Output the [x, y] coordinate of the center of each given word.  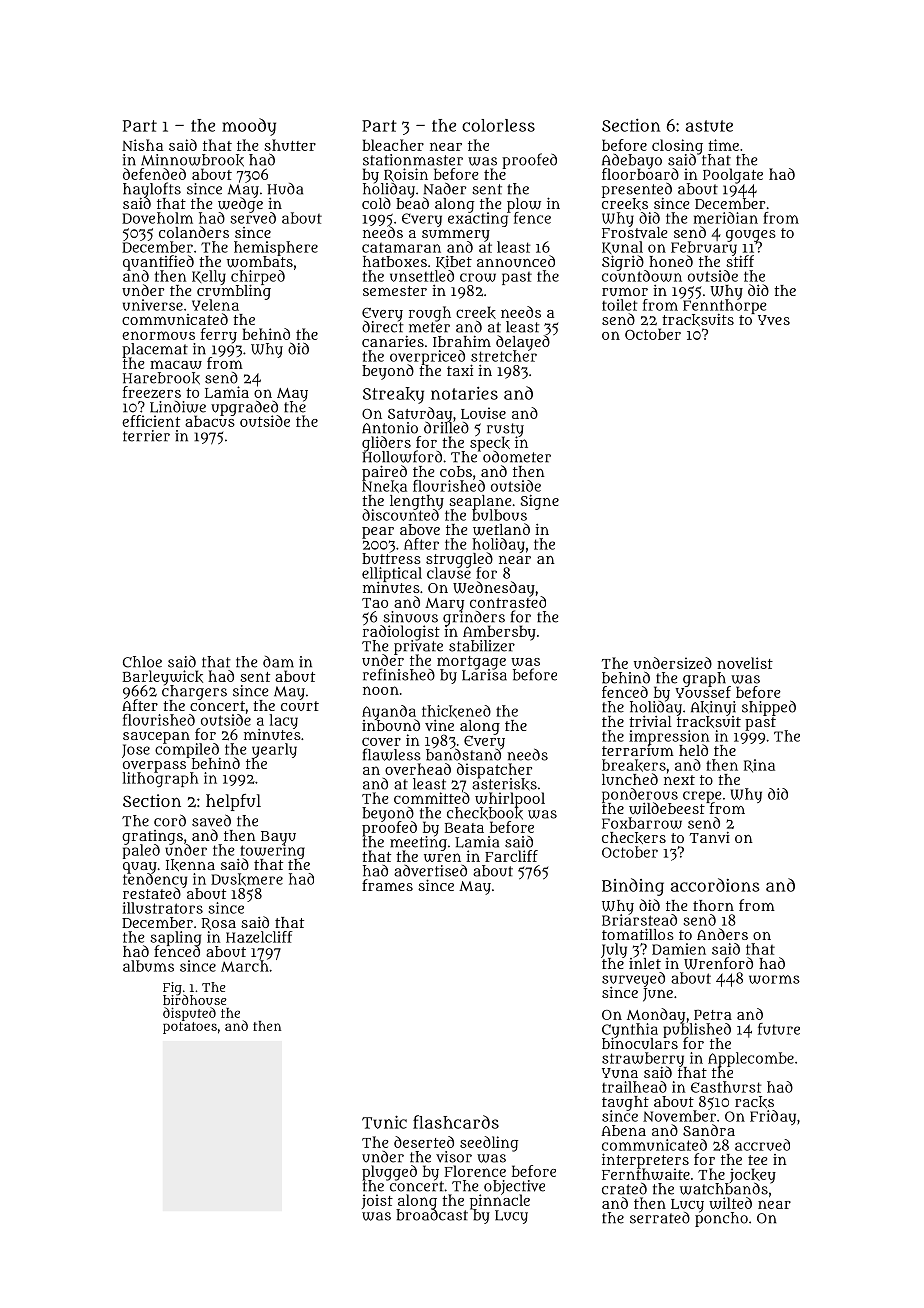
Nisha [142, 145]
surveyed [633, 979]
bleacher [393, 145]
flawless [392, 754]
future [779, 1029]
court [300, 706]
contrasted [508, 602]
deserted [424, 1142]
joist [377, 1201]
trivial [650, 721]
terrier [146, 436]
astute [709, 126]
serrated [660, 1218]
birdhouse [195, 1000]
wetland [501, 529]
